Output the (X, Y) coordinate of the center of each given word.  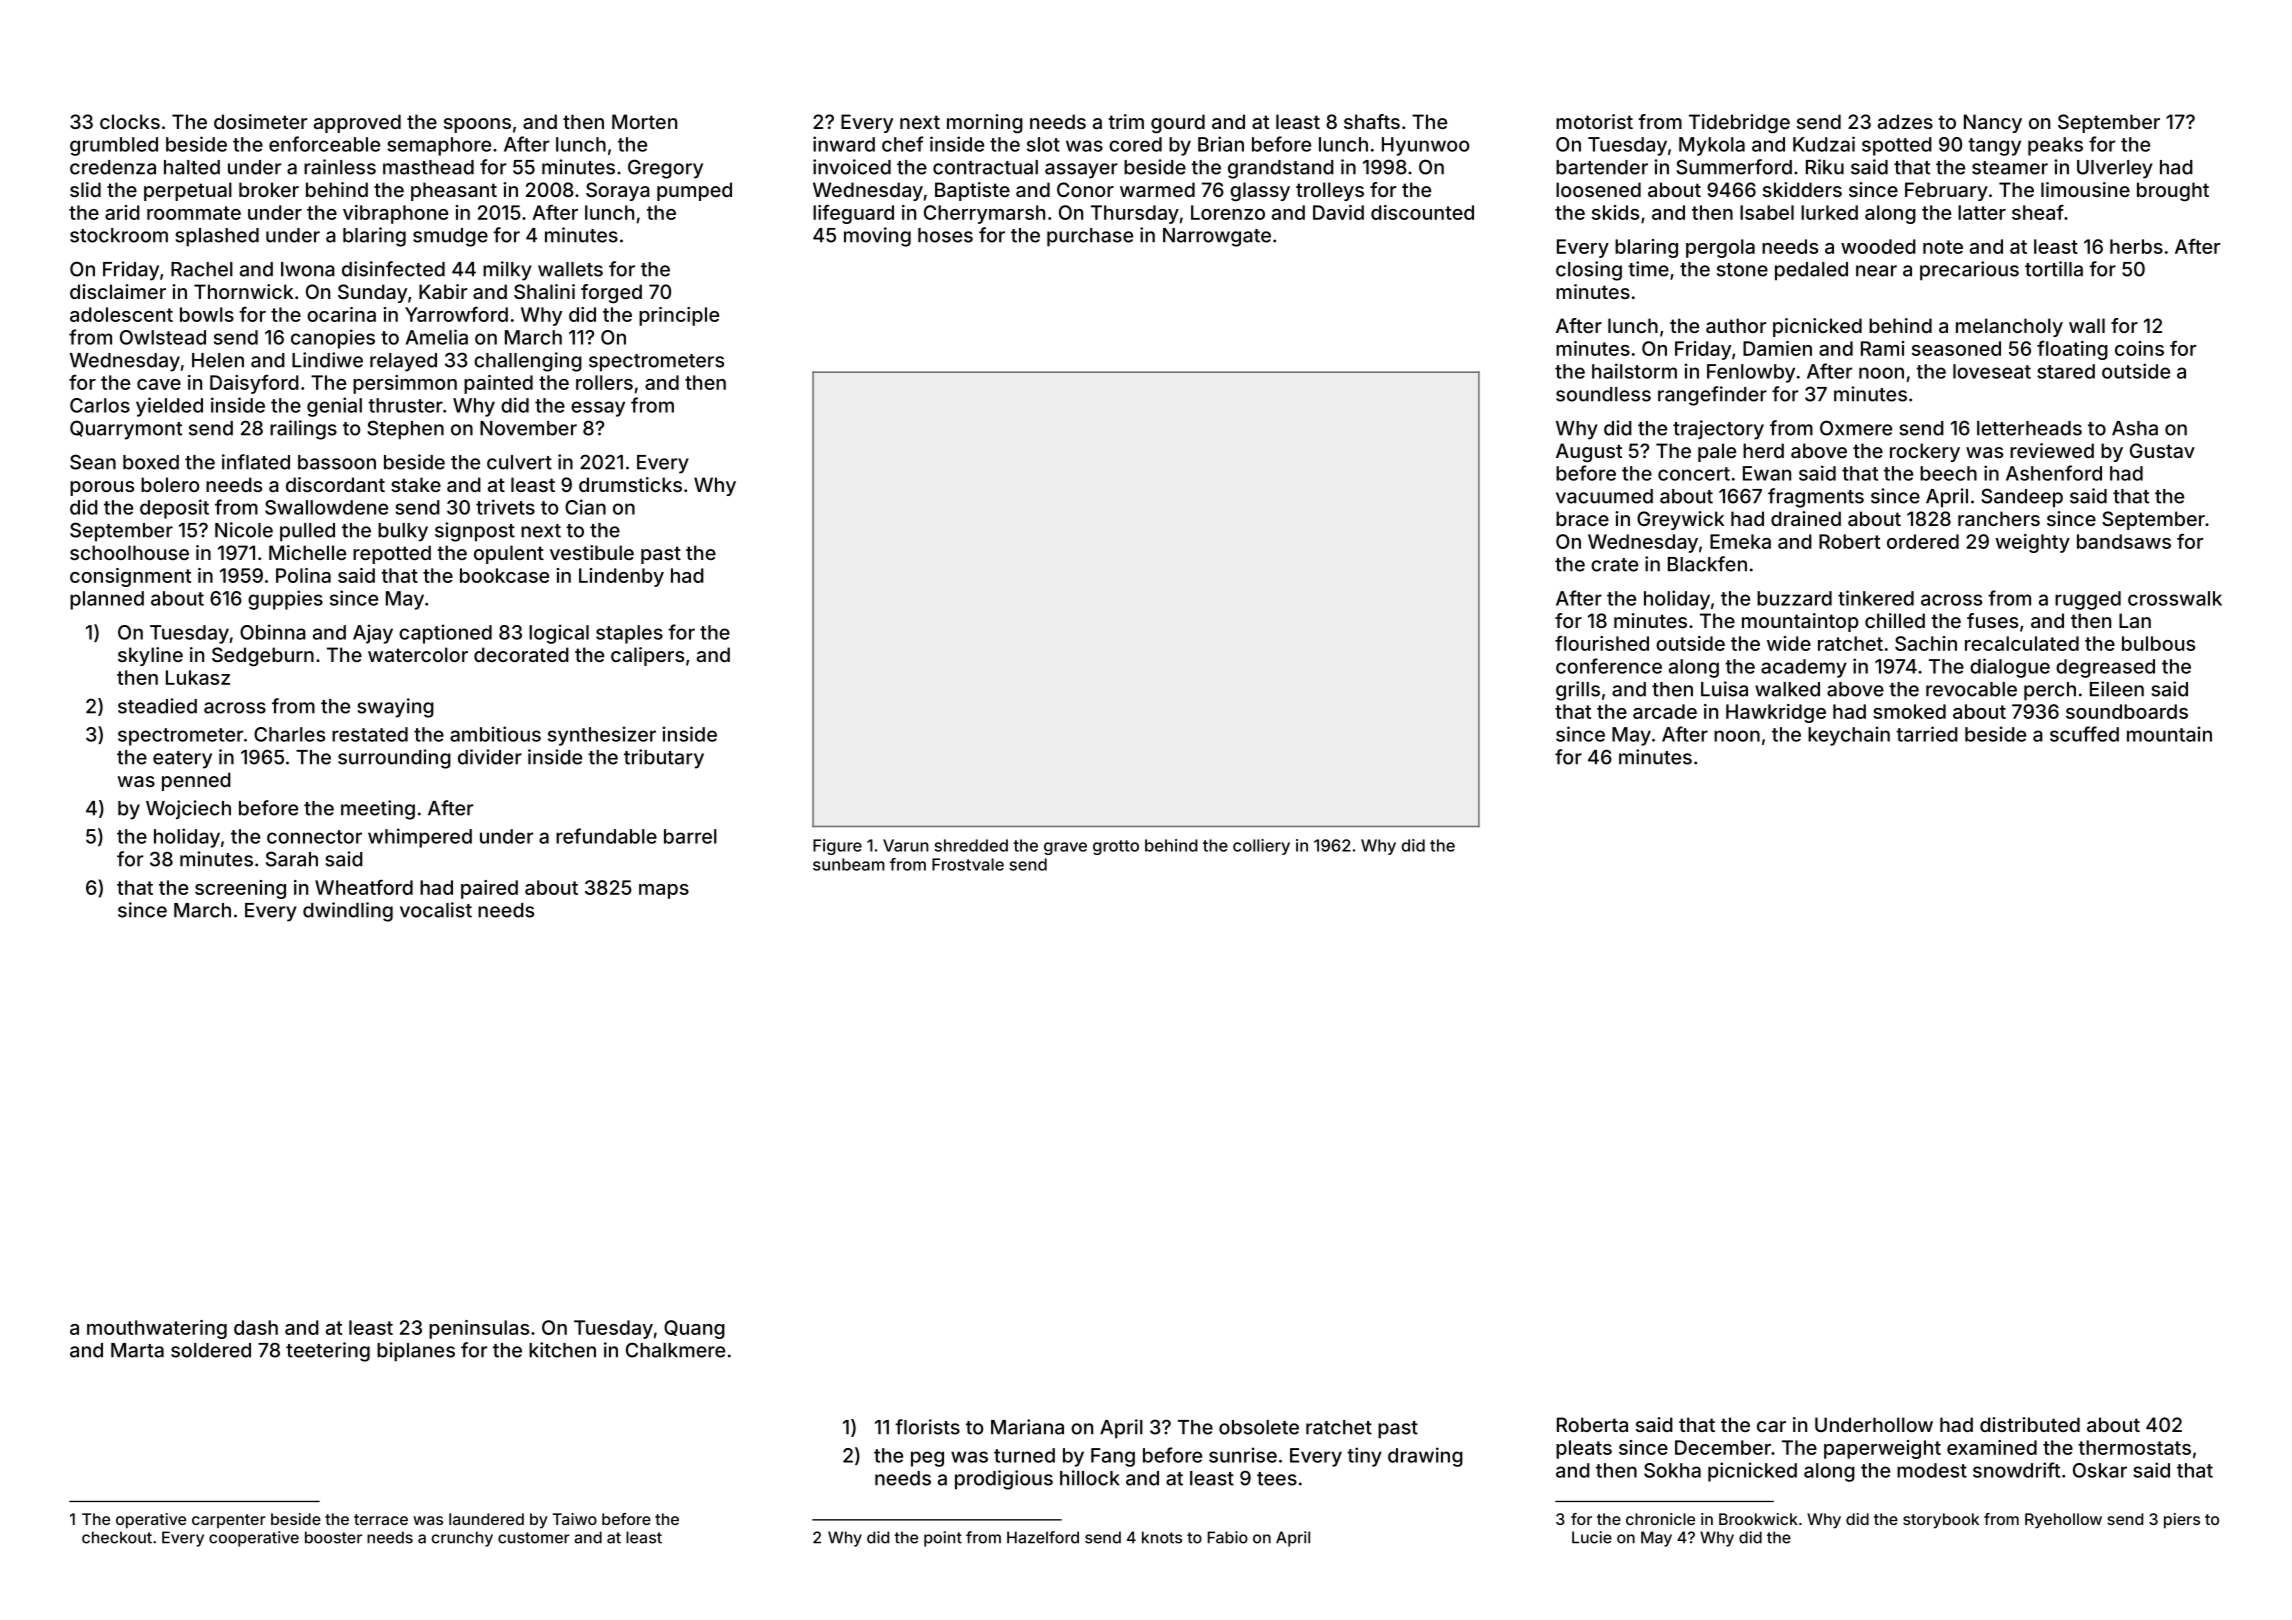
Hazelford (1043, 1537)
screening (240, 889)
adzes (1905, 121)
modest (1932, 1470)
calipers (647, 656)
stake (416, 484)
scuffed (2084, 734)
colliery (1261, 847)
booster (333, 1537)
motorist (1594, 121)
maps (664, 891)
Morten (644, 121)
